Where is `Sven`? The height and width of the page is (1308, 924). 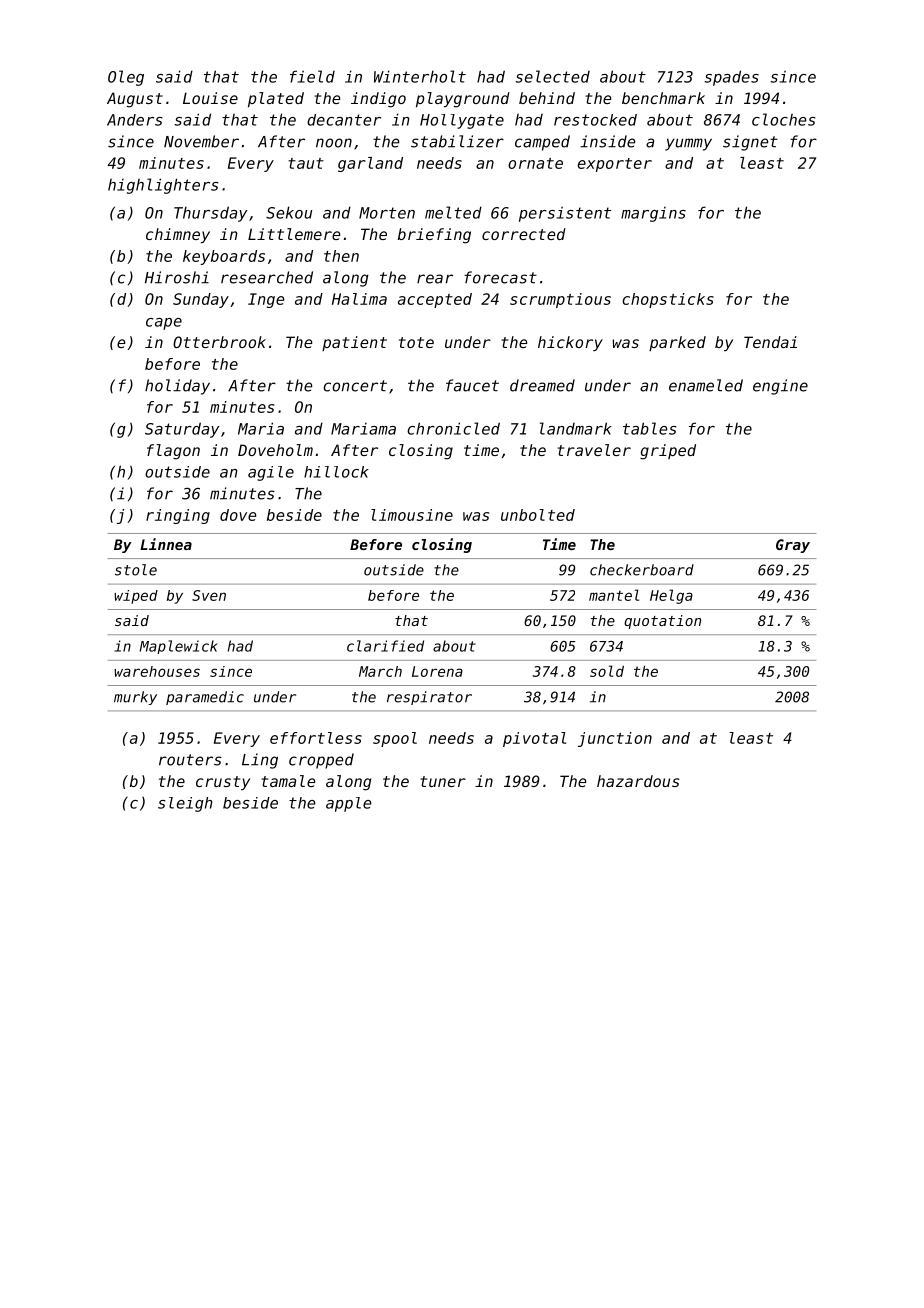 Sven is located at coordinates (209, 595).
